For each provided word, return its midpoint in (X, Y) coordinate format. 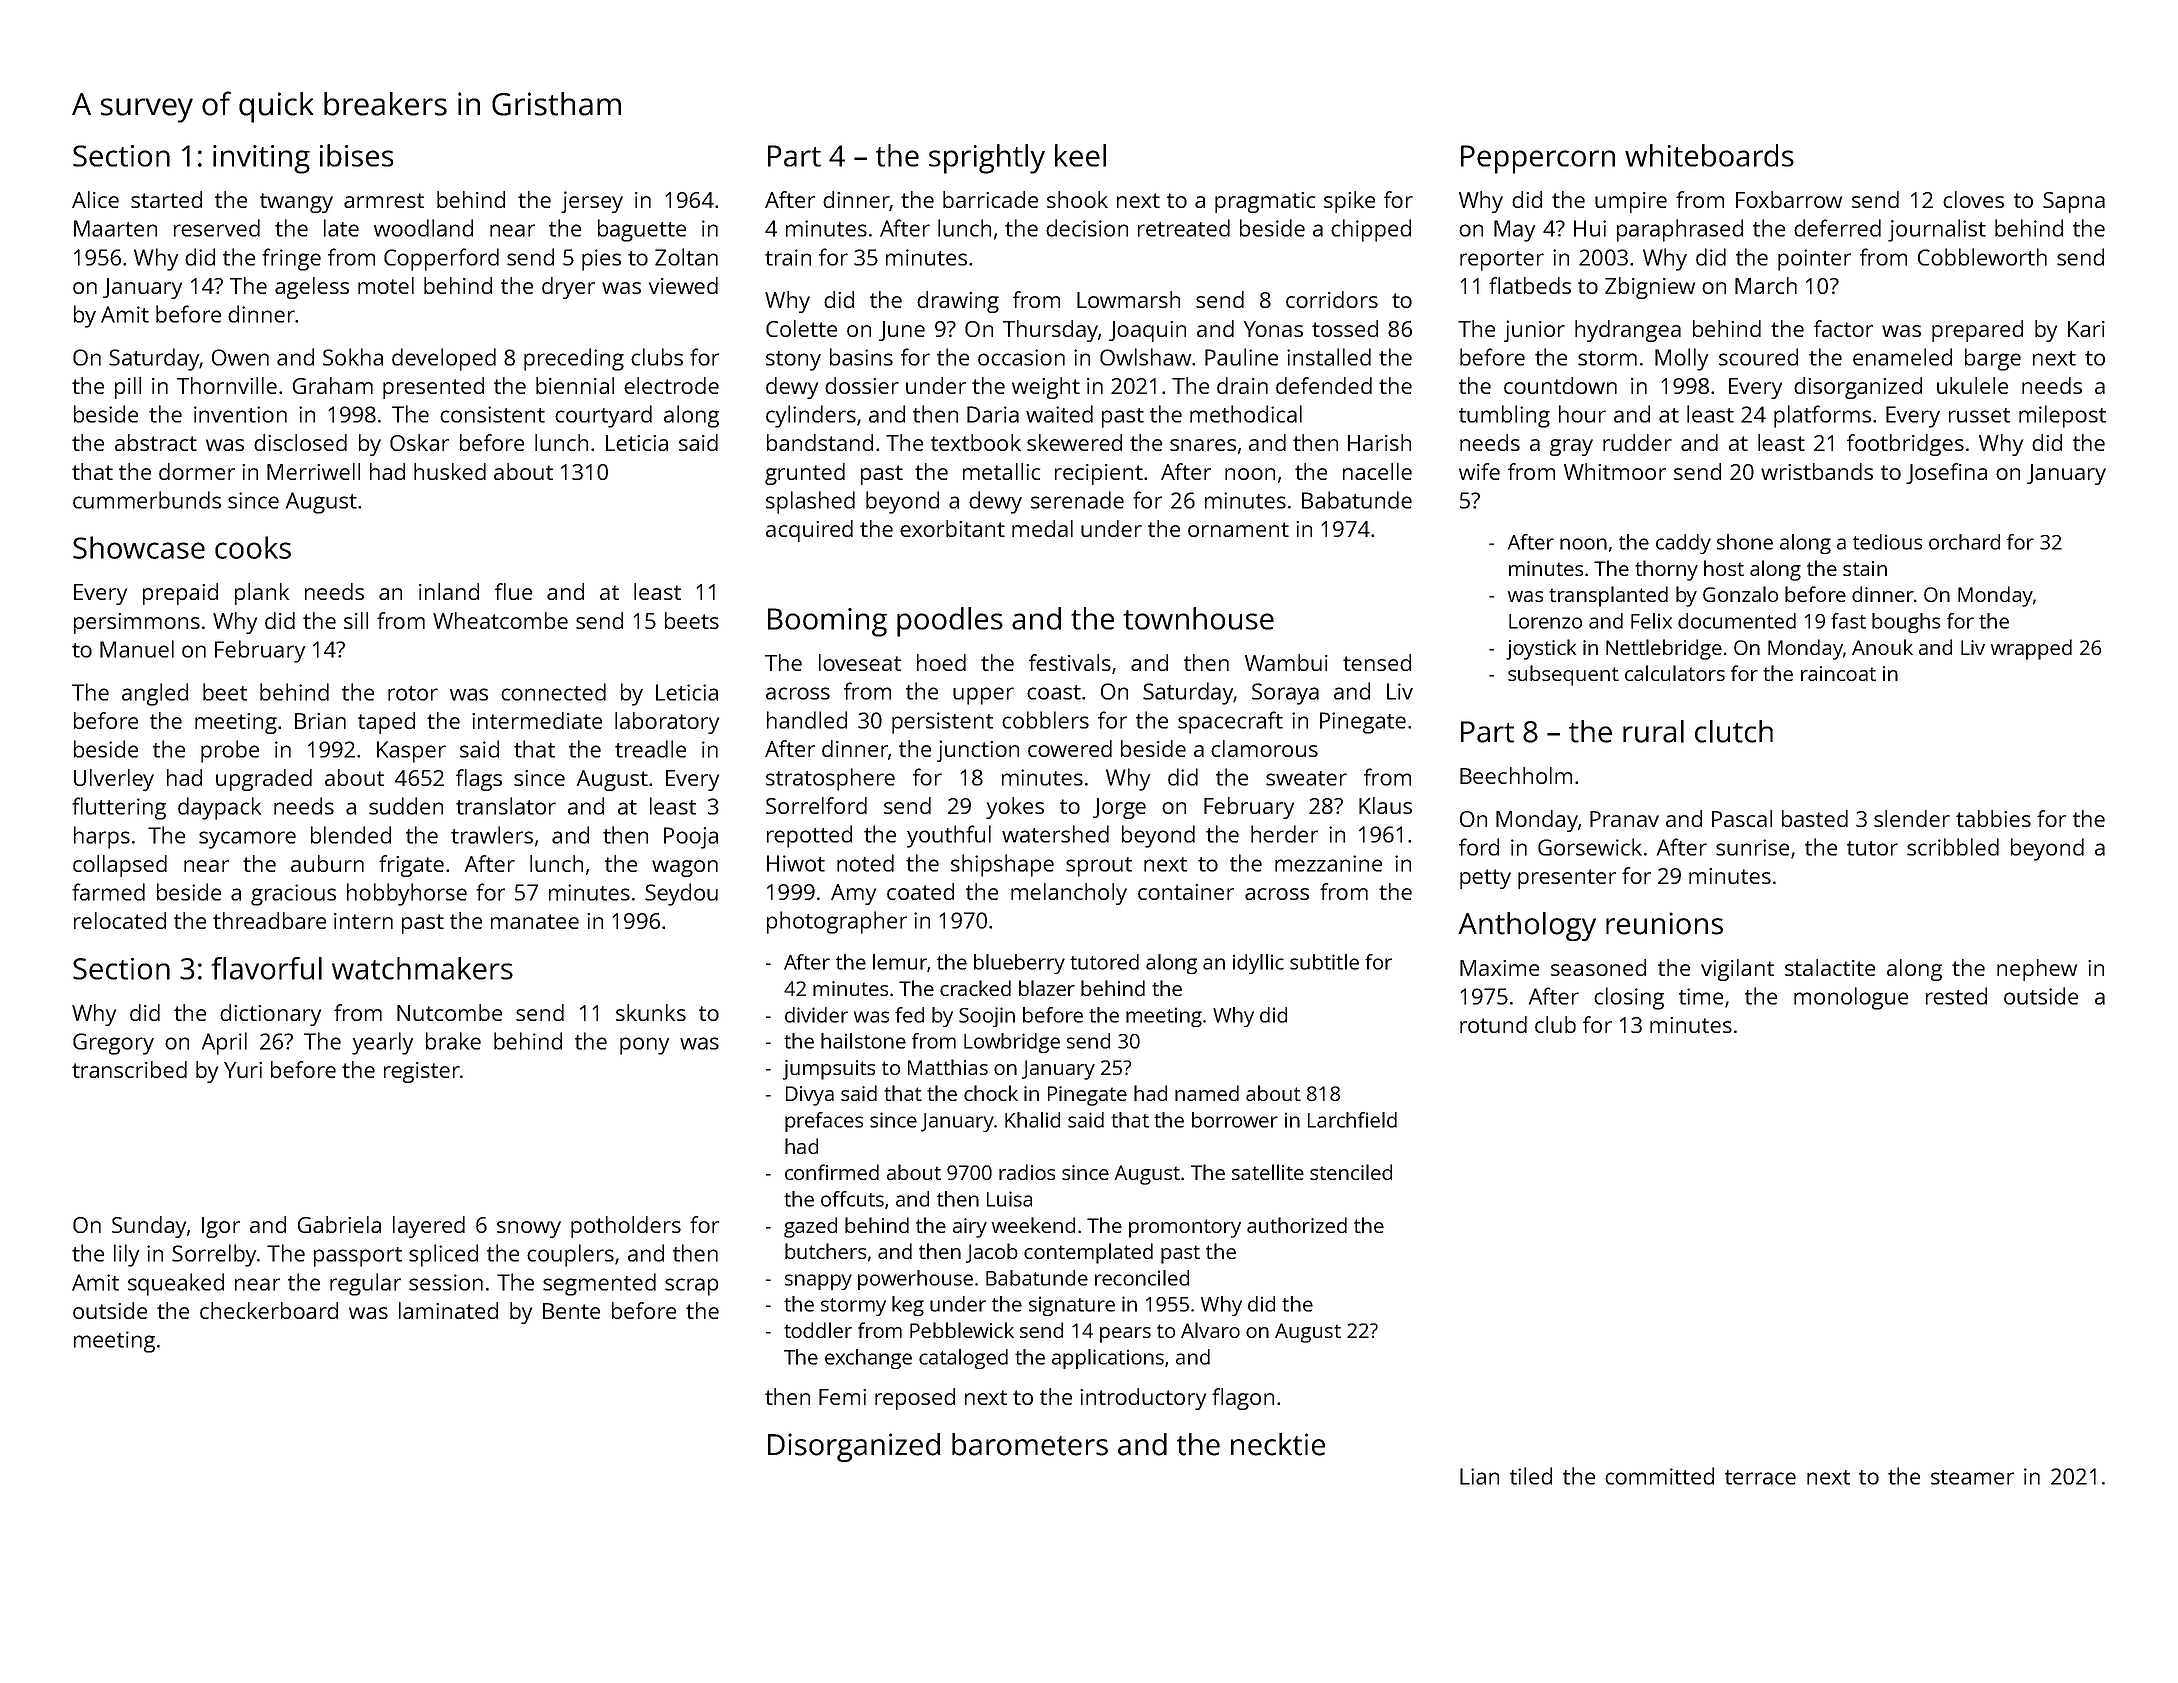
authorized (1297, 1225)
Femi (842, 1397)
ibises (356, 155)
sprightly (987, 159)
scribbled (1953, 847)
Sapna (2074, 202)
